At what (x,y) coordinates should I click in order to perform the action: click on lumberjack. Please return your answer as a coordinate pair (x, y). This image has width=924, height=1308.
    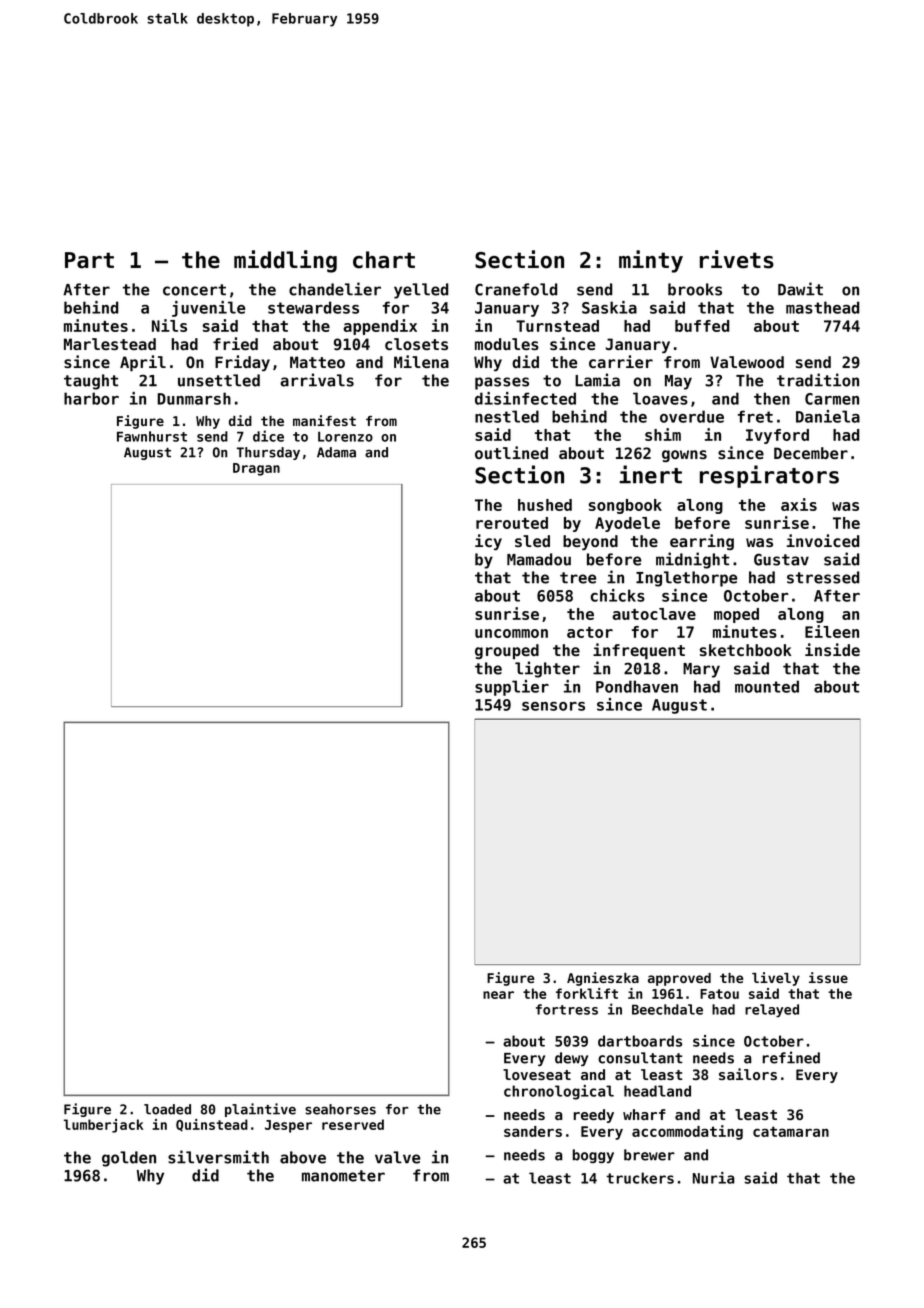
    Looking at the image, I should click on (103, 1126).
